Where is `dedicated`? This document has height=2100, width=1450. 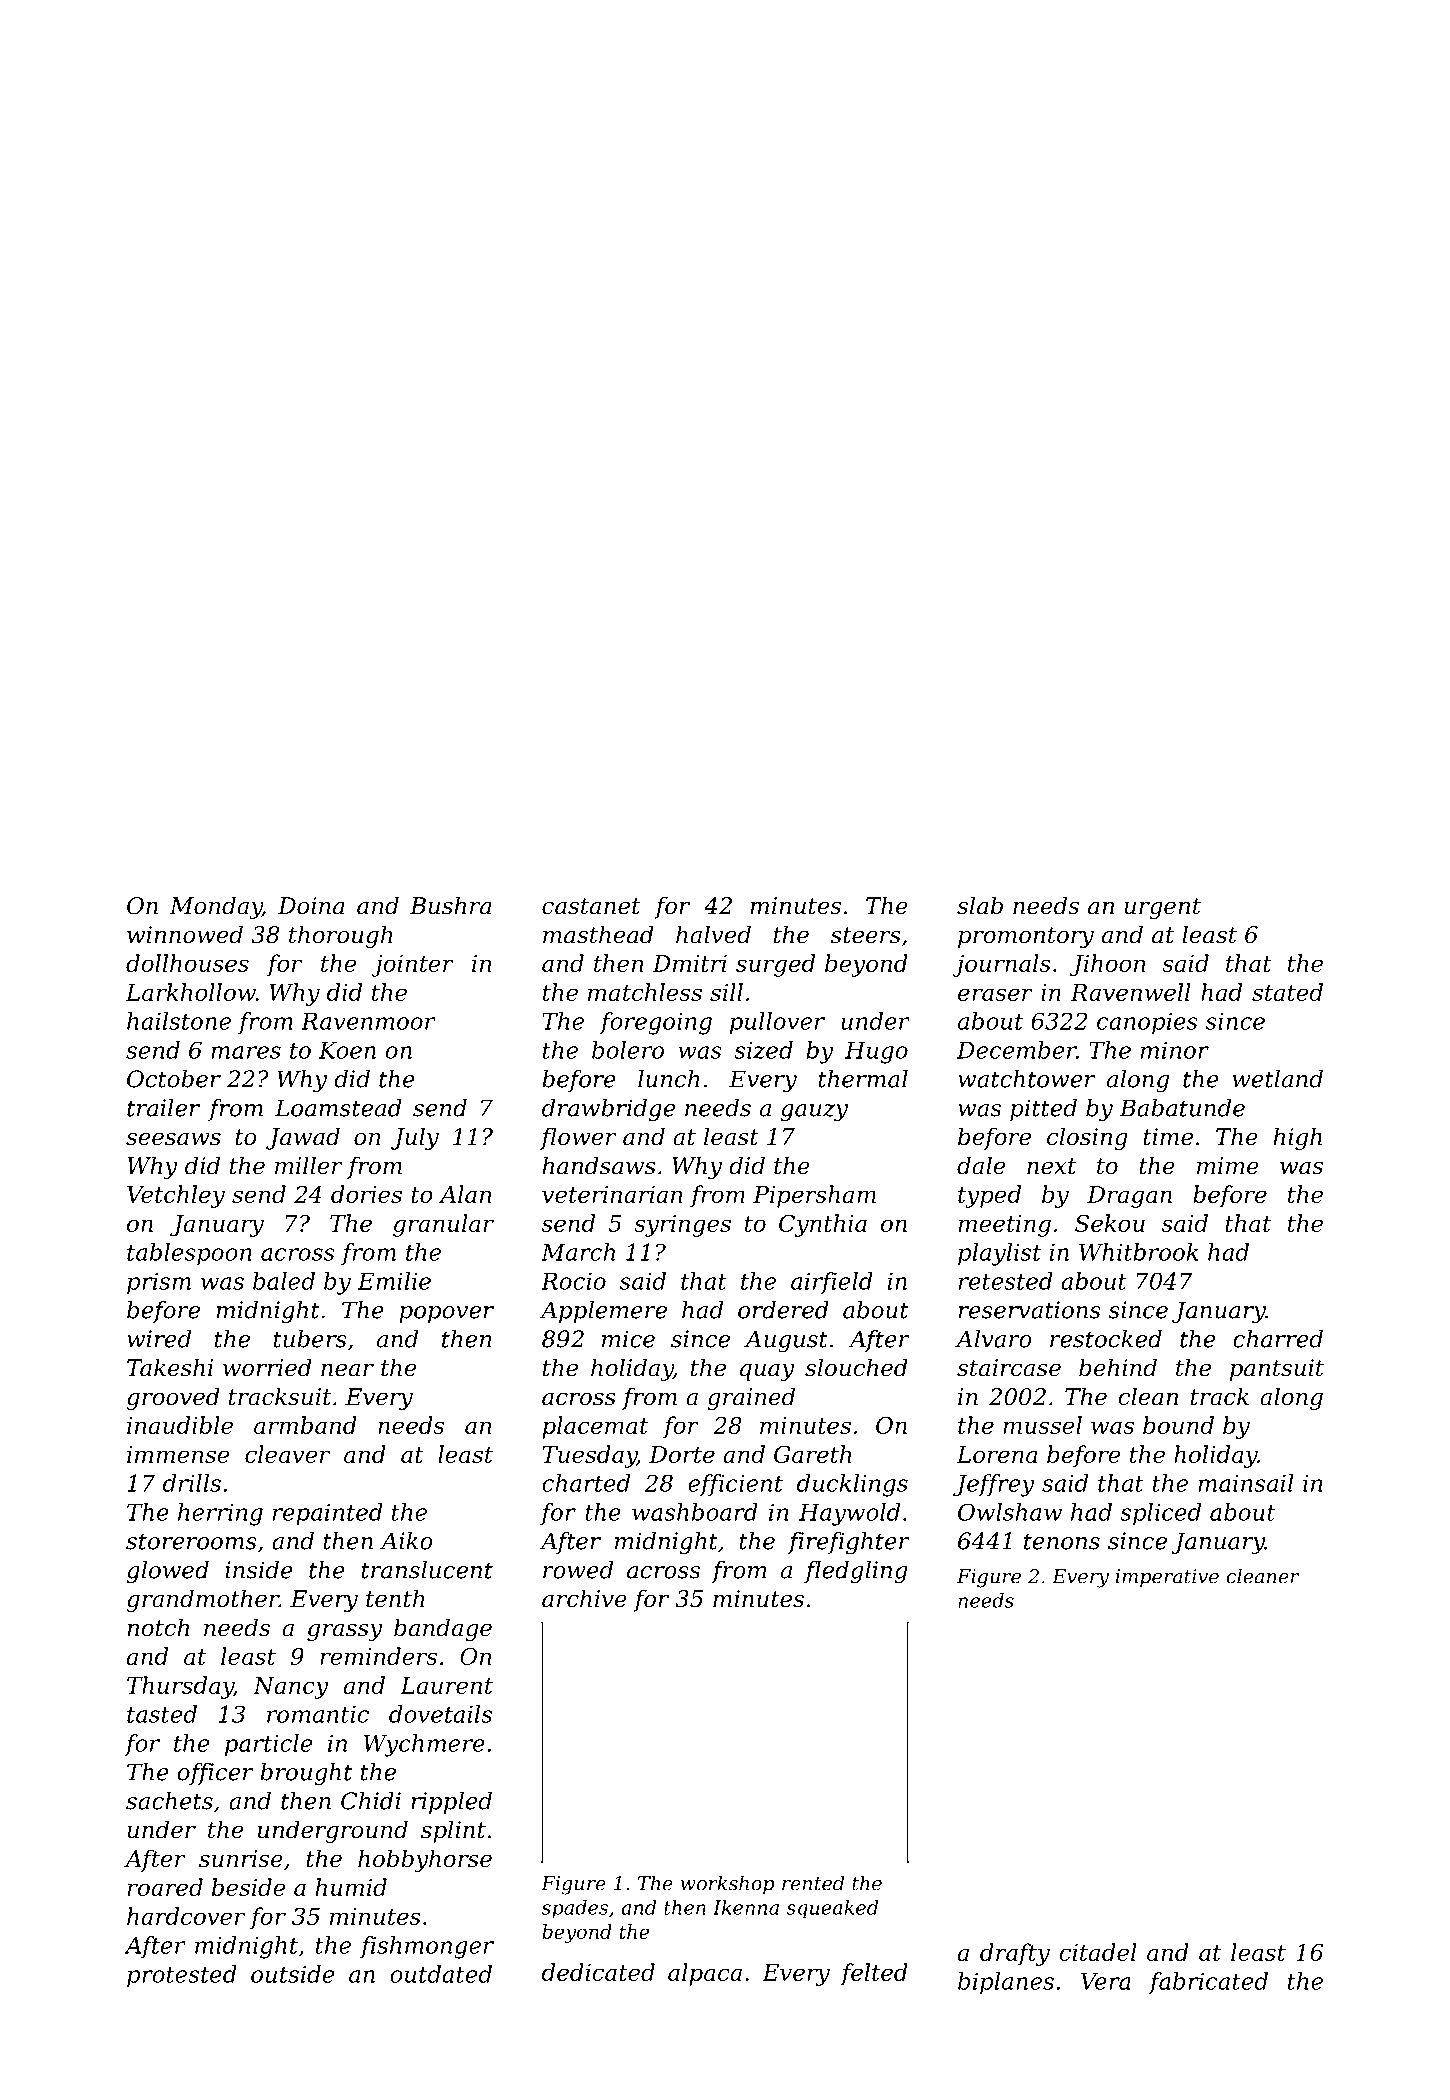 dedicated is located at coordinates (598, 1972).
